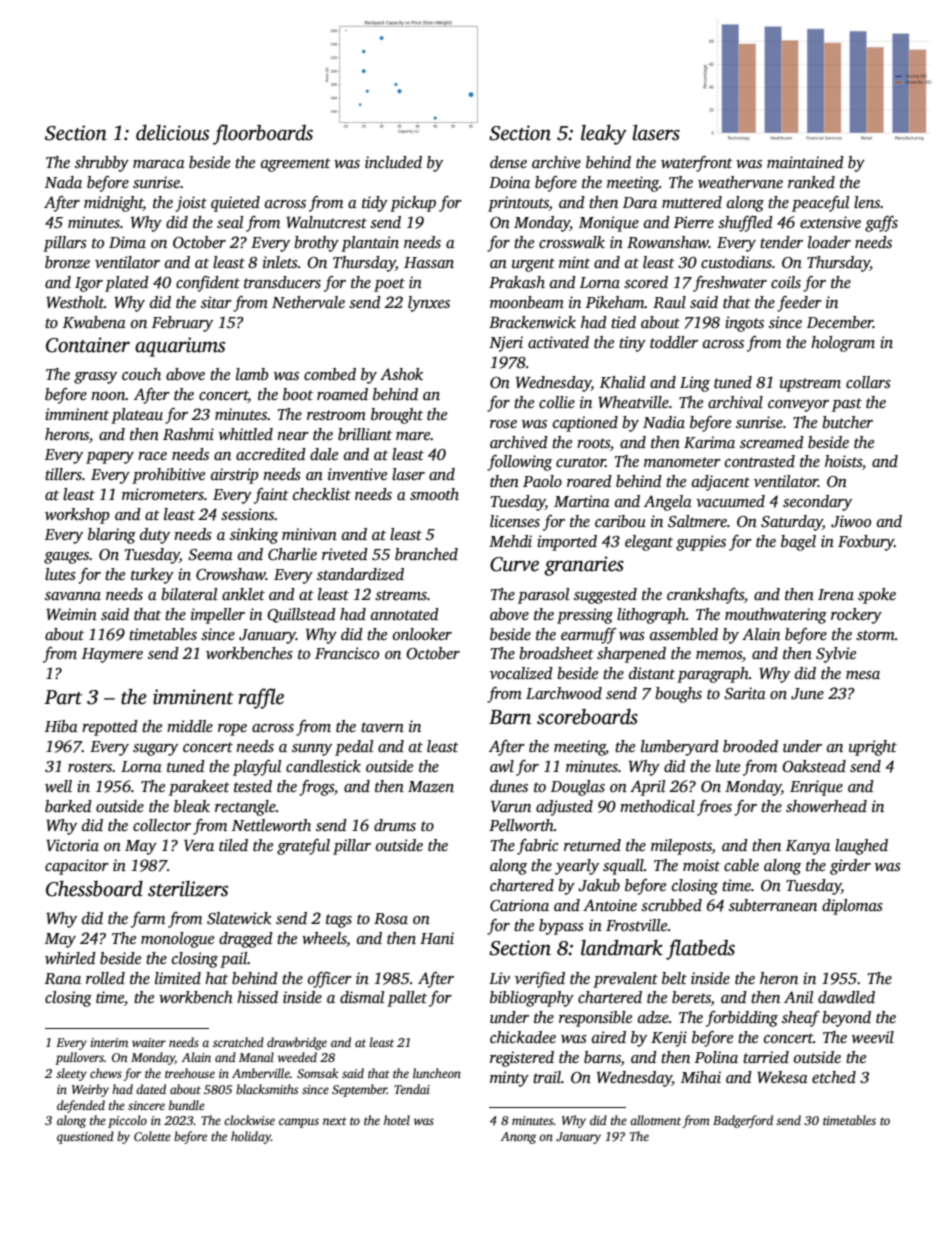  I want to click on Curve, so click(514, 564).
